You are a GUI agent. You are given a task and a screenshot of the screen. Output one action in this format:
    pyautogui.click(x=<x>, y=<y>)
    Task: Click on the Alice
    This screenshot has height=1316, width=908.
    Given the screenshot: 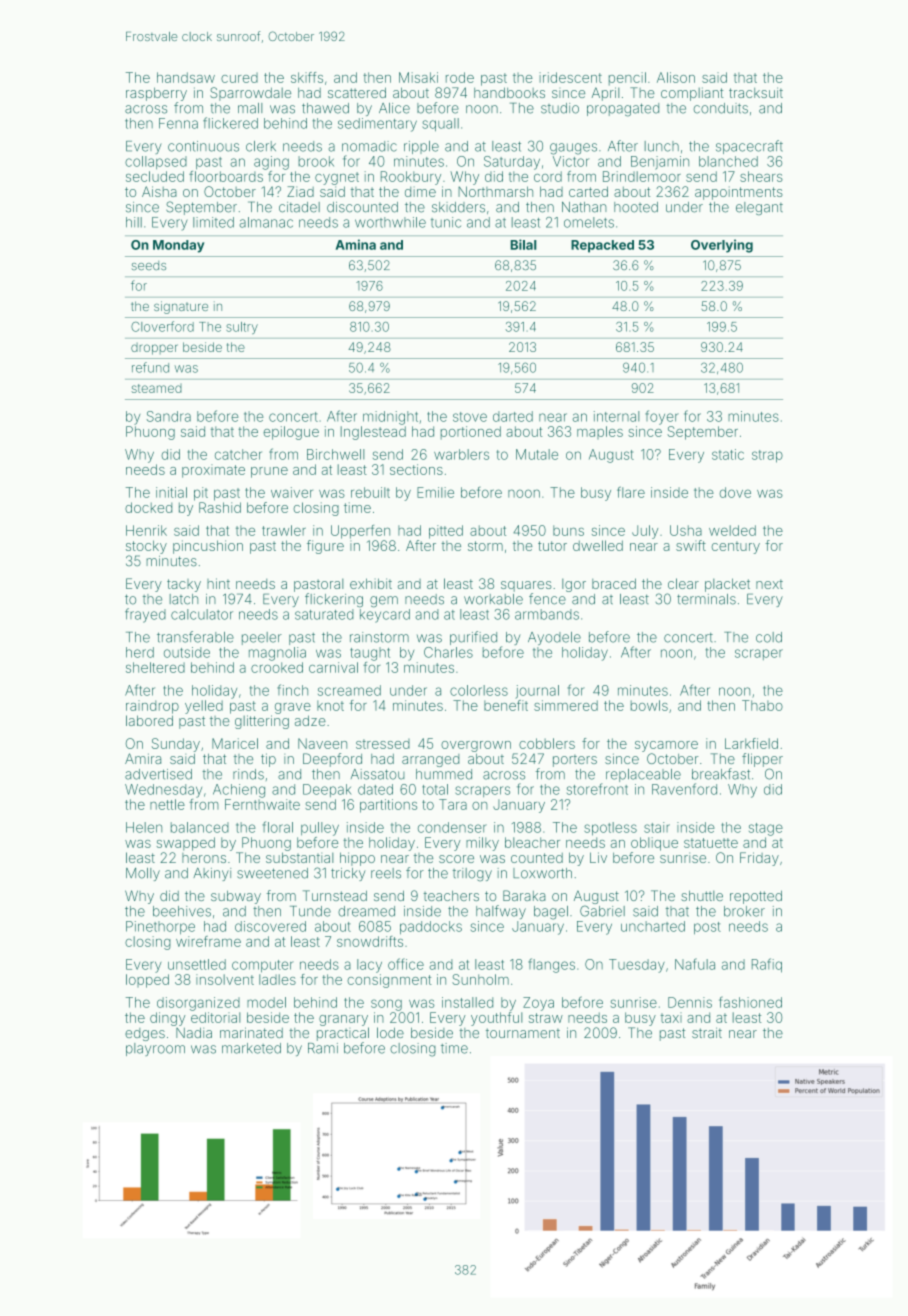 What is the action you would take?
    pyautogui.click(x=394, y=108)
